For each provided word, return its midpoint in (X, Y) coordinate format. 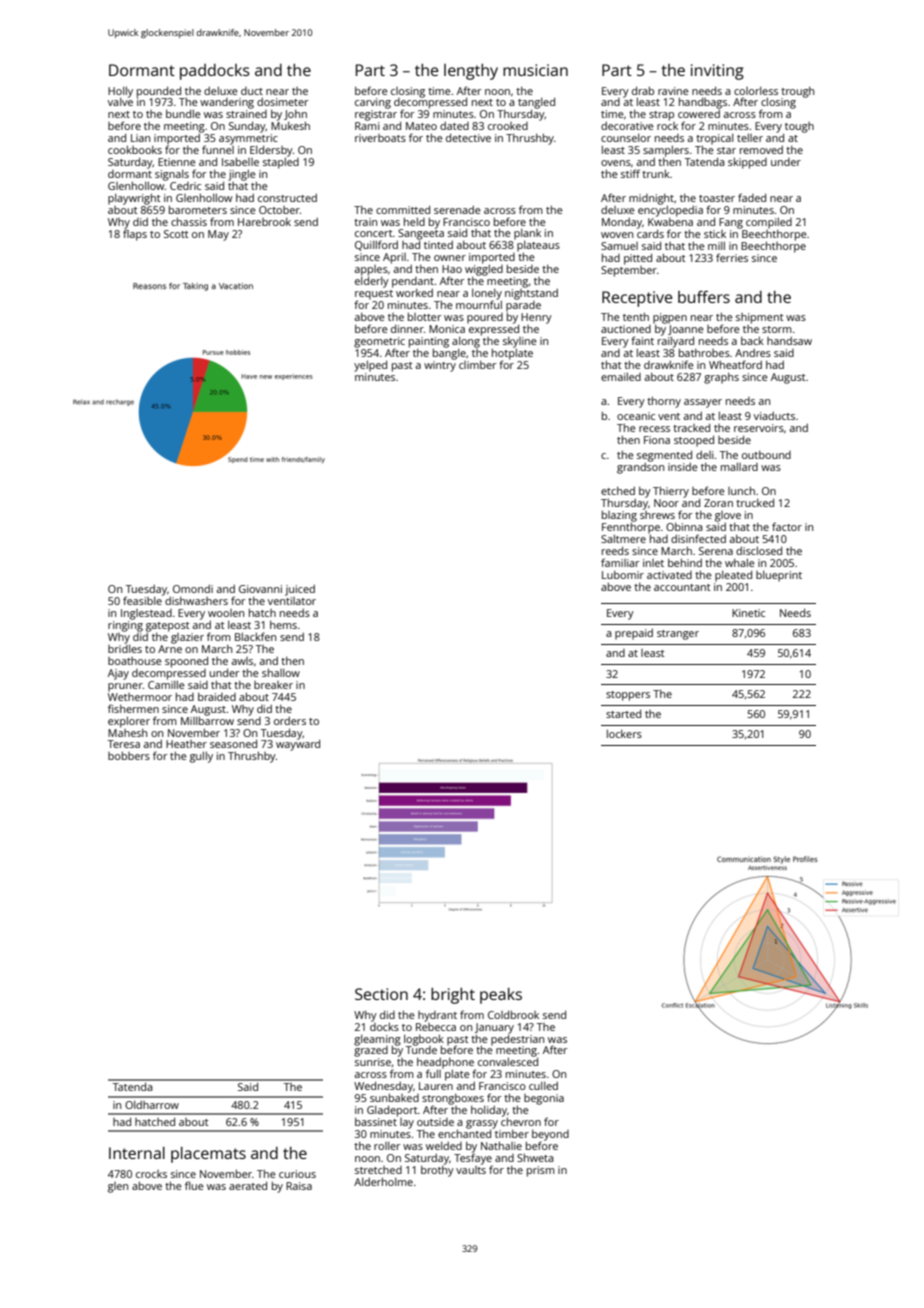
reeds (615, 551)
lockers (624, 734)
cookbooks (135, 150)
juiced (300, 590)
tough (799, 127)
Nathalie (501, 1146)
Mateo (421, 126)
